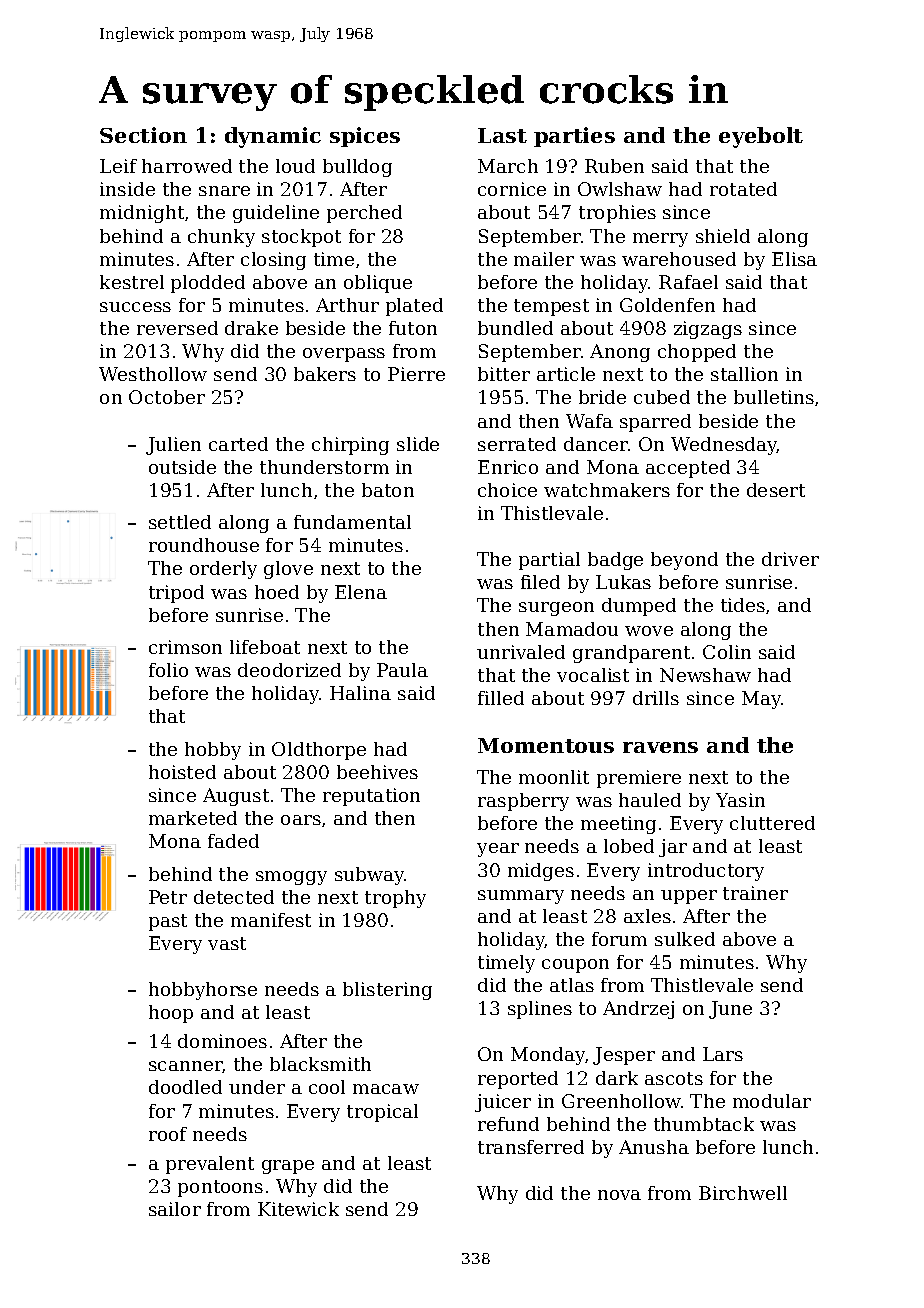  I want to click on carted, so click(238, 444).
